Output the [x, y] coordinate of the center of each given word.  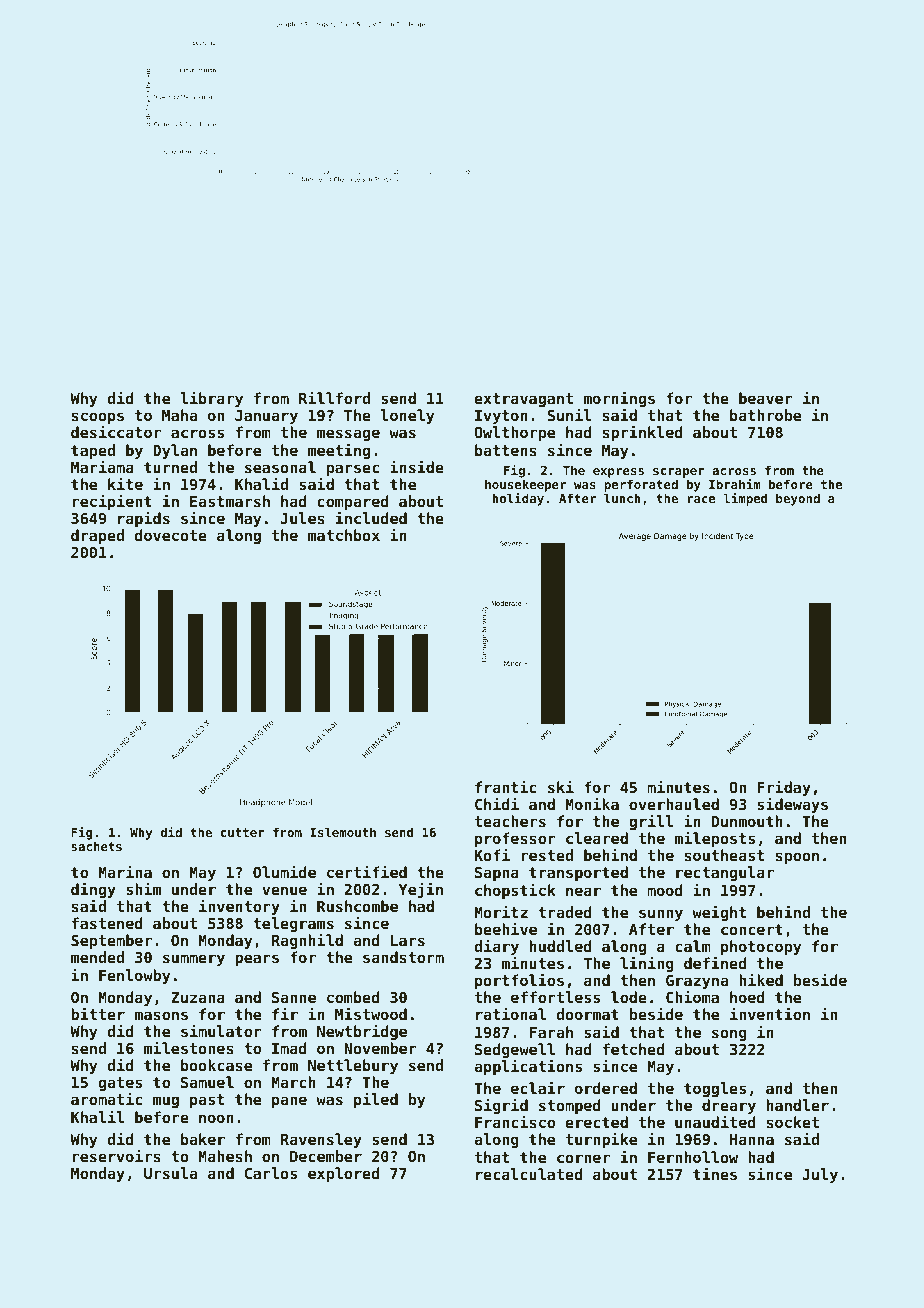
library [211, 399]
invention [770, 1013]
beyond [798, 499]
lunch [622, 498]
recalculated [529, 1174]
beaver [766, 398]
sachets [96, 846]
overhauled [674, 804]
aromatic [106, 1099]
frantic [506, 786]
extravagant [523, 400]
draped [97, 536]
